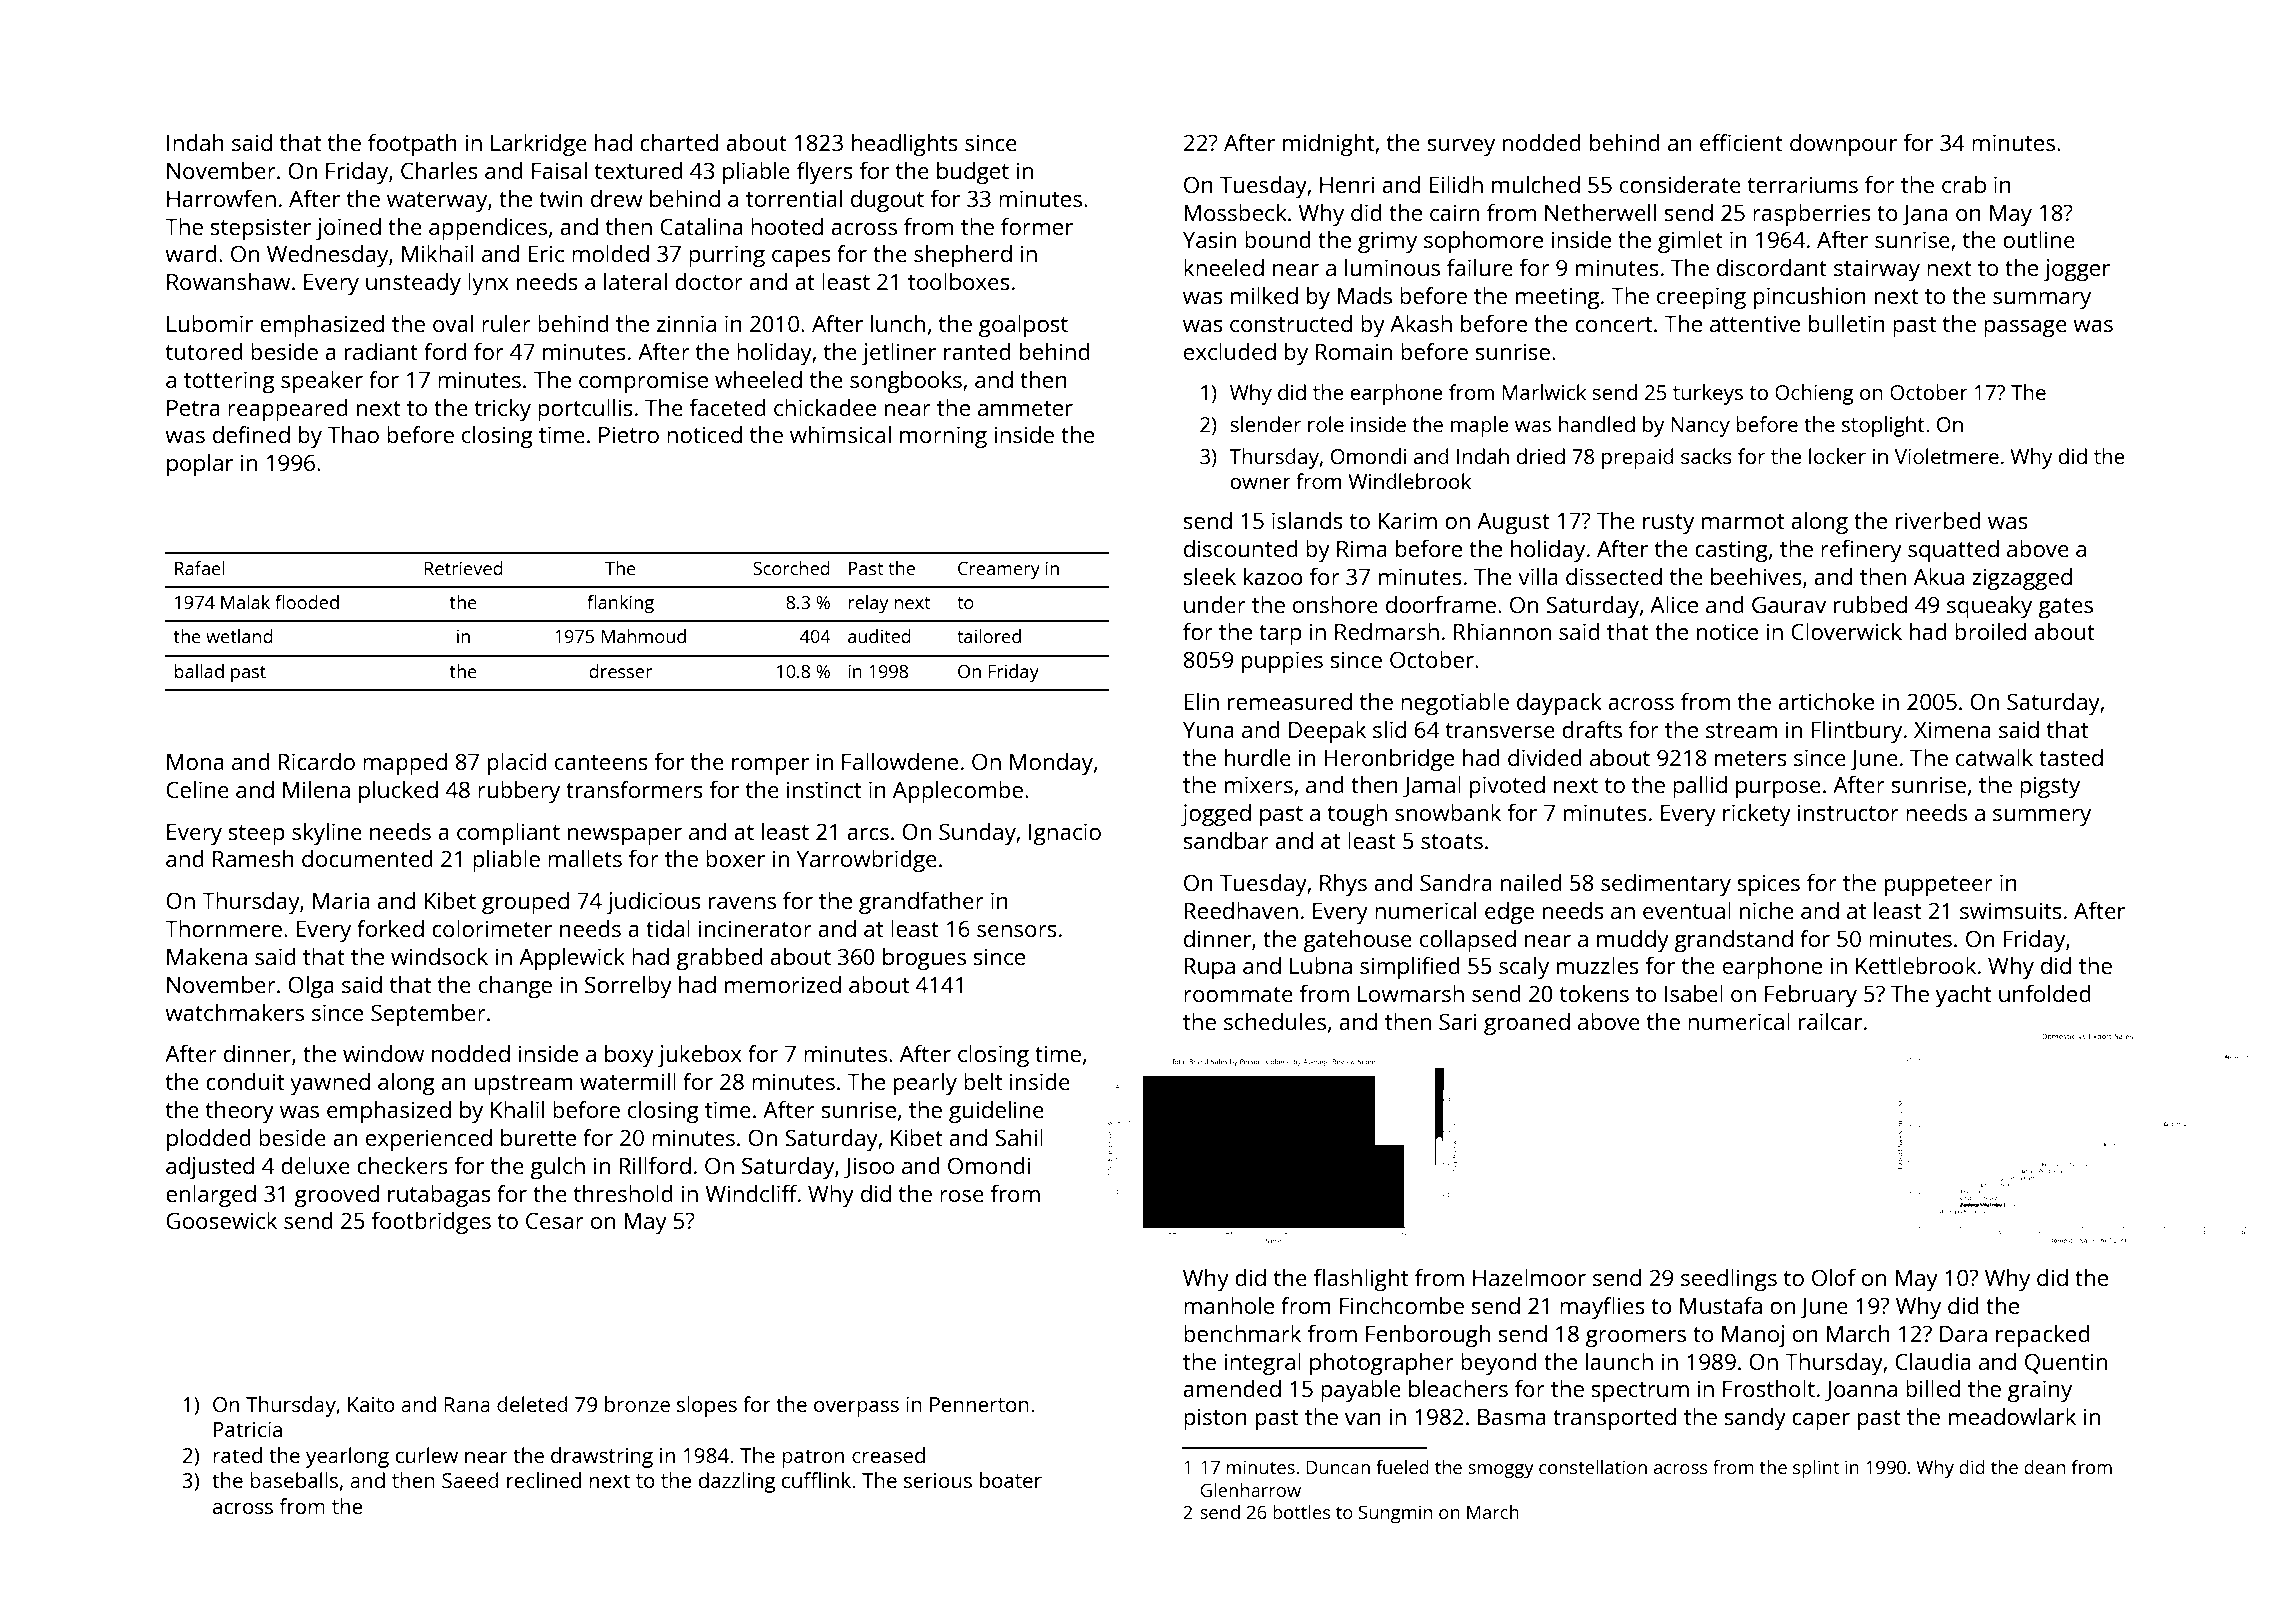  Describe the element at coordinates (1468, 941) in the page. I see `collapsed` at that location.
